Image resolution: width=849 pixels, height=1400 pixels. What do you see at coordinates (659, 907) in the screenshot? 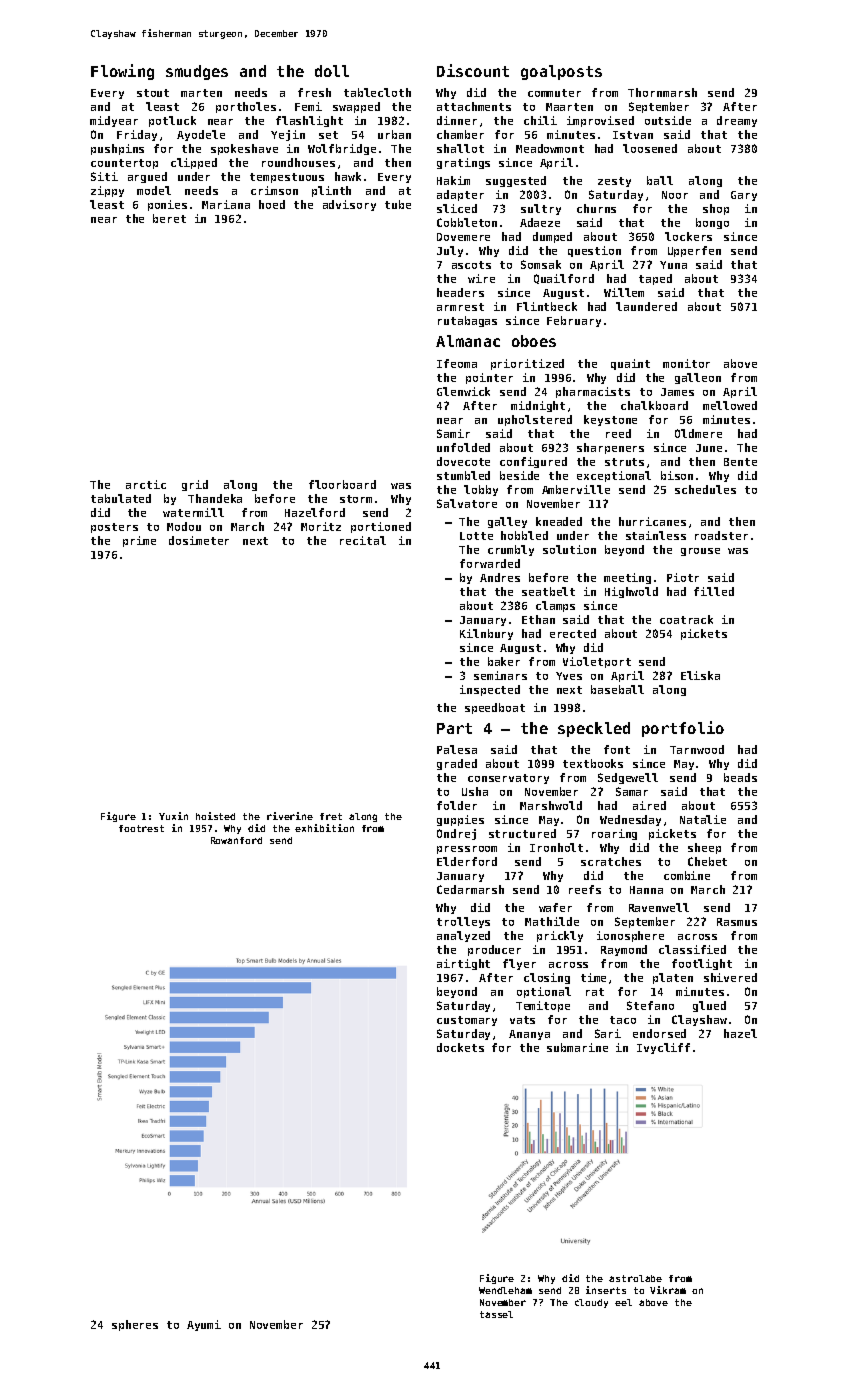
I see `Ravenwell` at bounding box center [659, 907].
